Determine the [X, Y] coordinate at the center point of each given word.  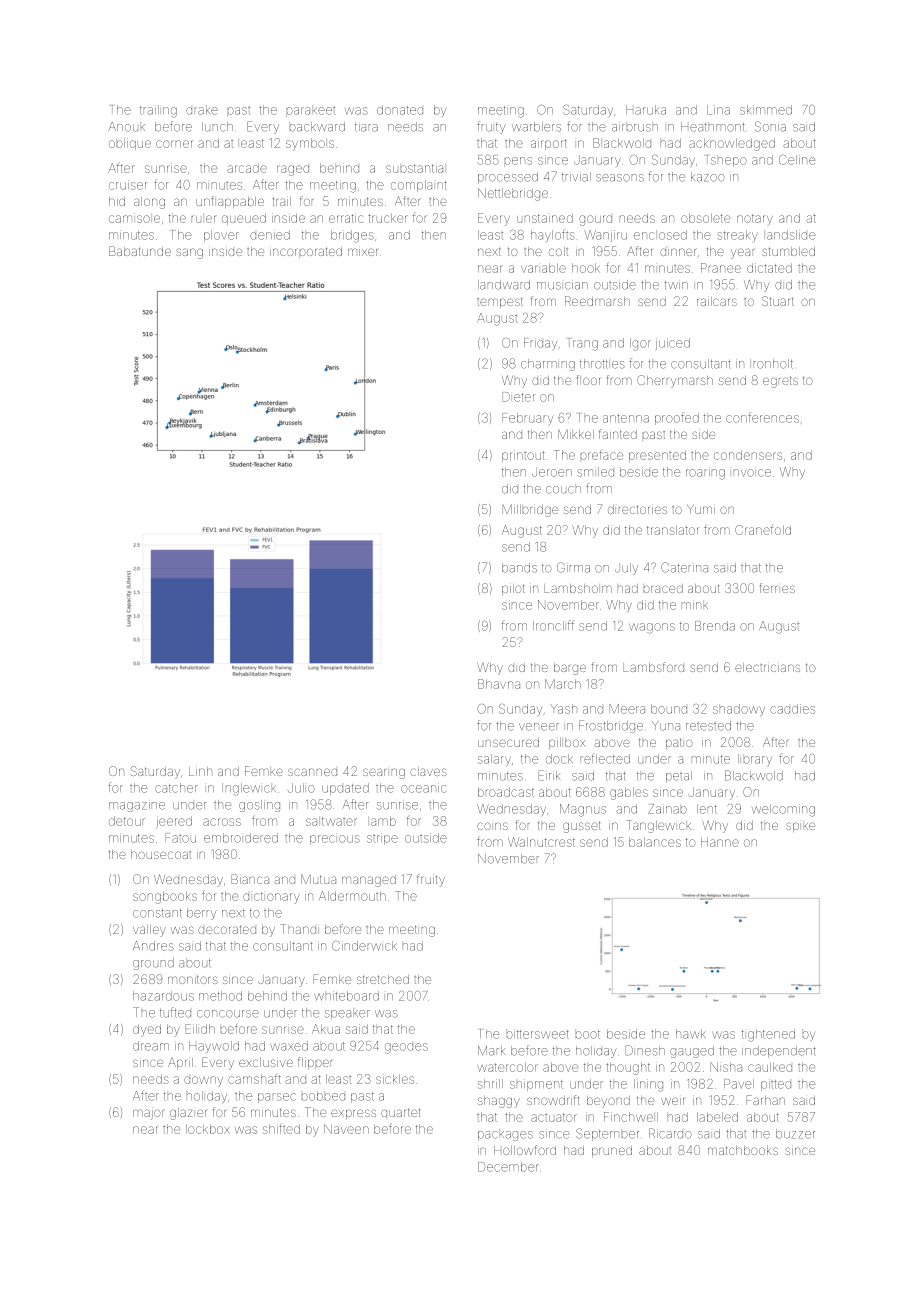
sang [189, 253]
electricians [767, 667]
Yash [563, 709]
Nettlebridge [513, 194]
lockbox [208, 1129]
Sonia [770, 126]
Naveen [346, 1129]
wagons [652, 628]
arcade [247, 168]
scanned [312, 772]
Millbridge [530, 510]
